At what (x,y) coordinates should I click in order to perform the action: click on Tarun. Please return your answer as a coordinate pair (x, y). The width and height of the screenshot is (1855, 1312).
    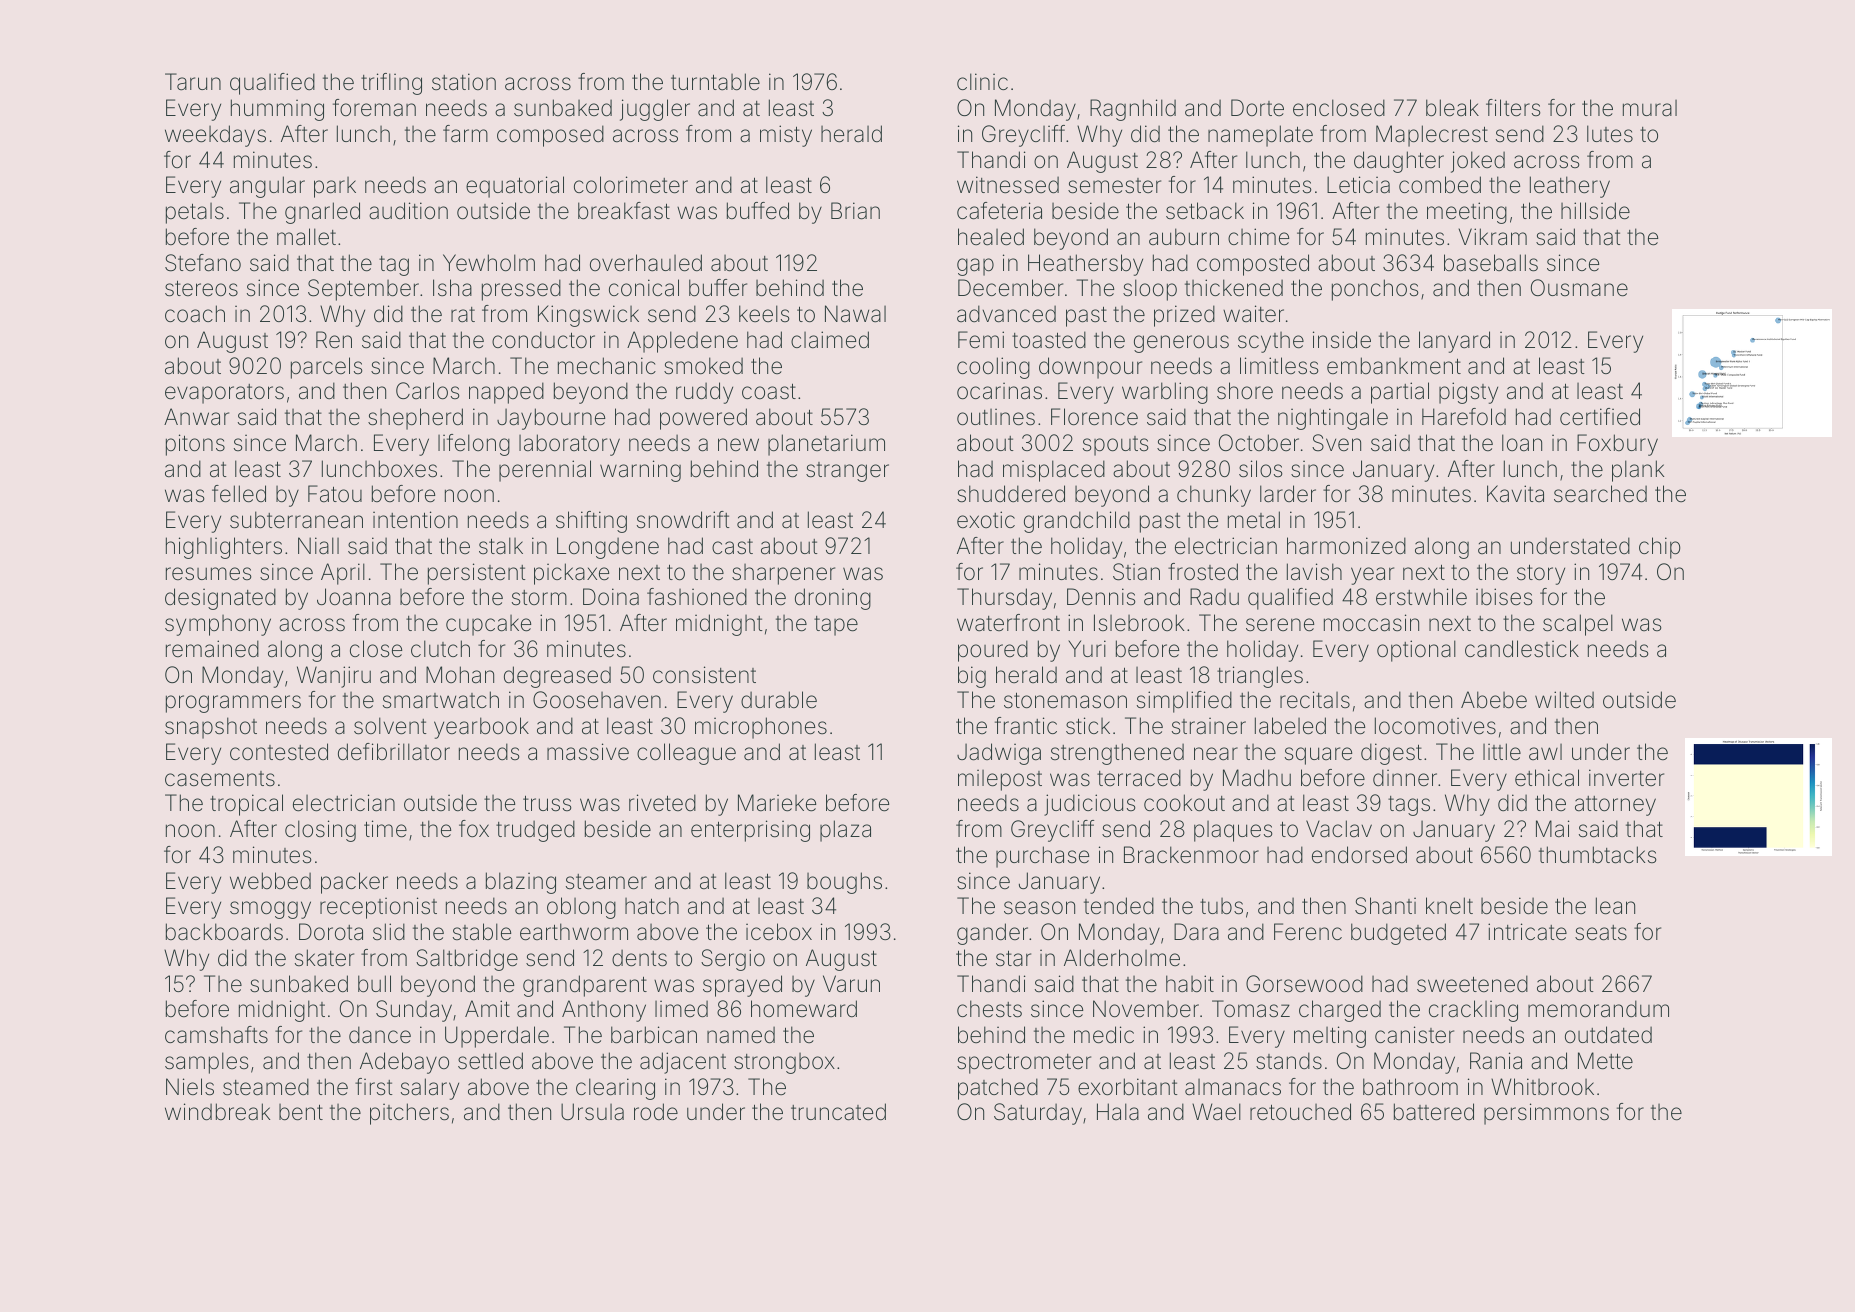
    Looking at the image, I should click on (193, 82).
